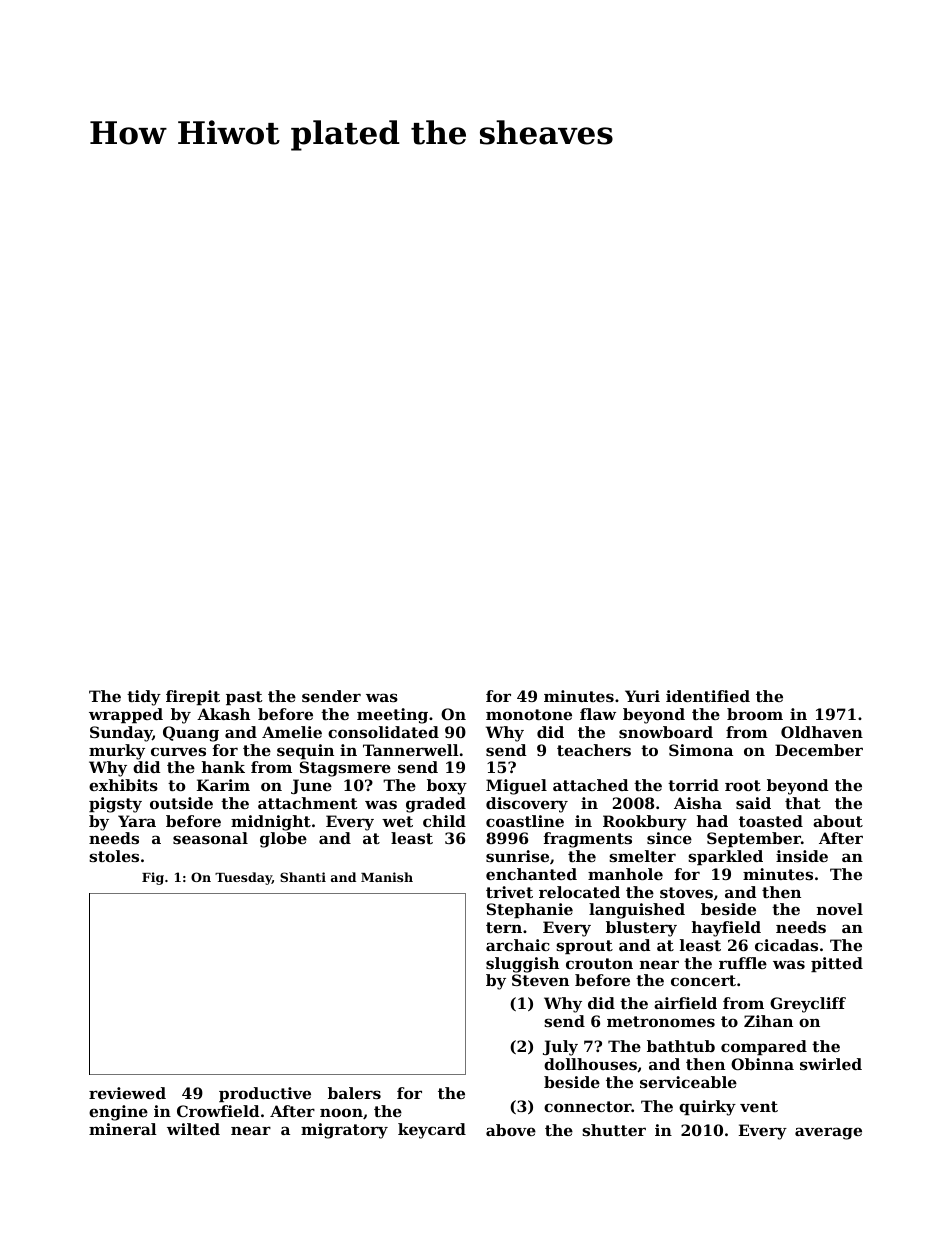 The width and height of the screenshot is (952, 1233). Describe the element at coordinates (614, 1130) in the screenshot. I see `shutter` at that location.
